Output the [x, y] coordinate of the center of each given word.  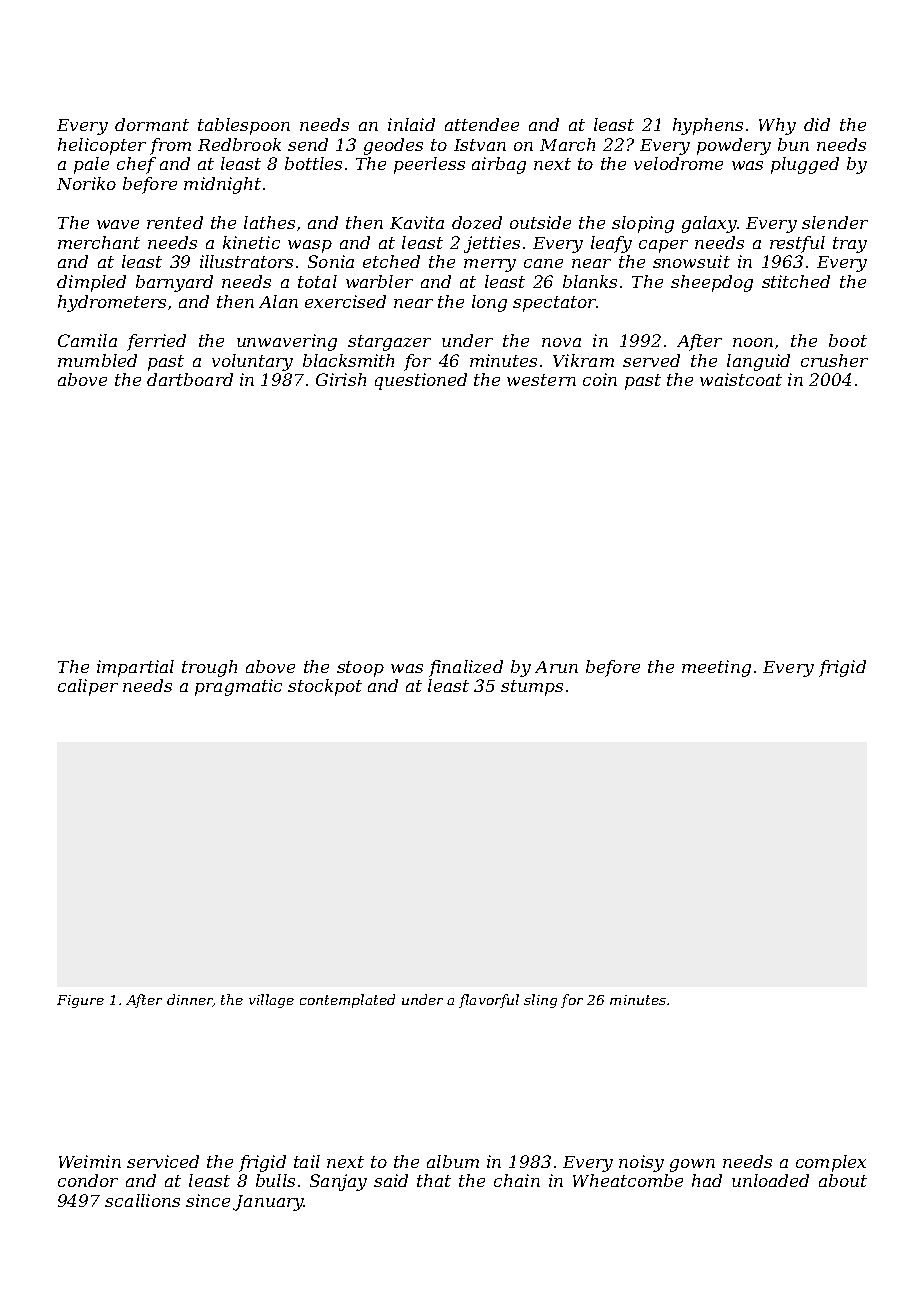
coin [600, 379]
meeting [716, 668]
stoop [360, 669]
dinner [190, 1000]
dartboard [190, 379]
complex [831, 1163]
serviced [163, 1161]
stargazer [389, 343]
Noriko [86, 183]
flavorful [489, 1001]
